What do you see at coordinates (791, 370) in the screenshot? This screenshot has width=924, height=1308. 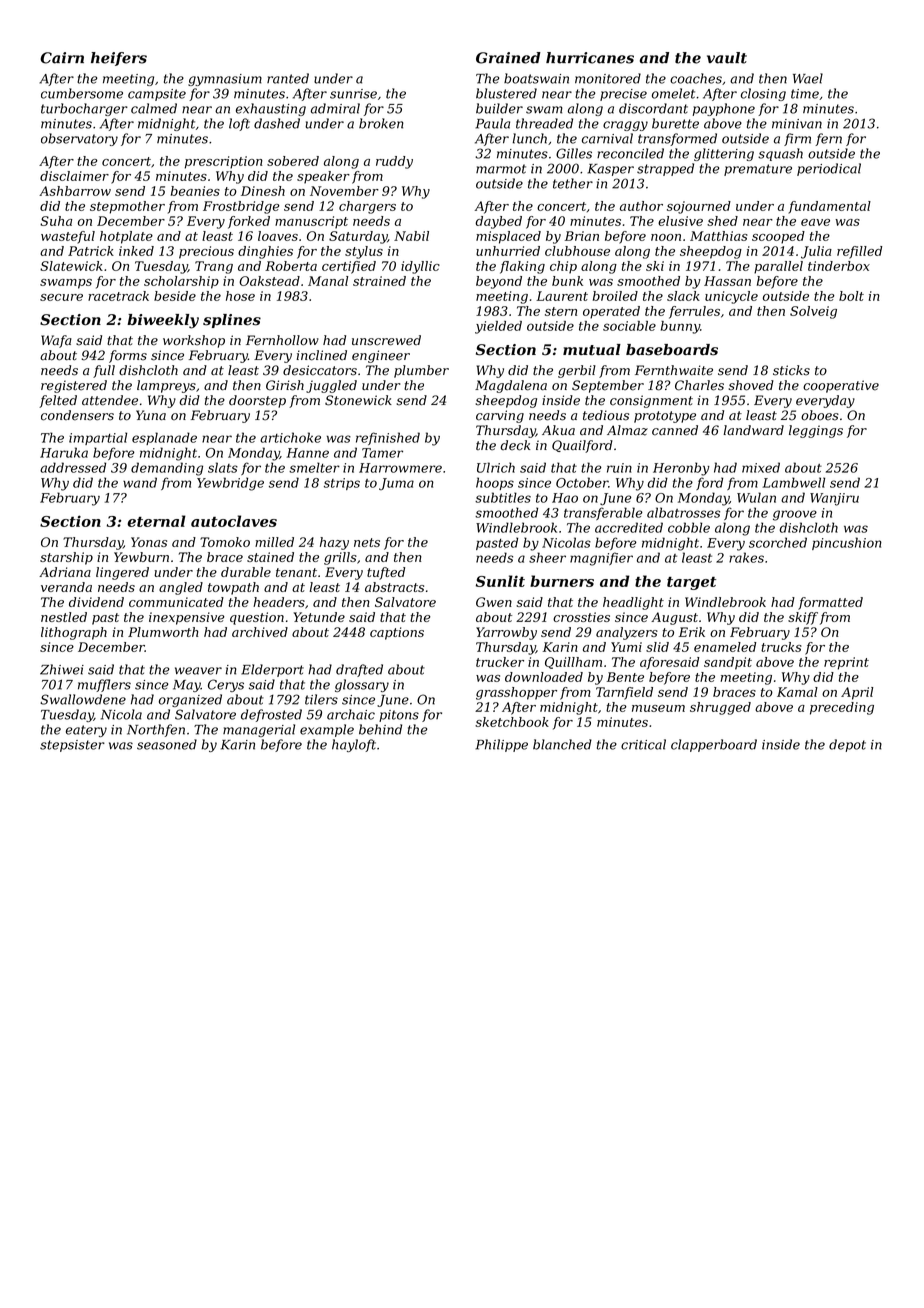 I see `sticks` at bounding box center [791, 370].
